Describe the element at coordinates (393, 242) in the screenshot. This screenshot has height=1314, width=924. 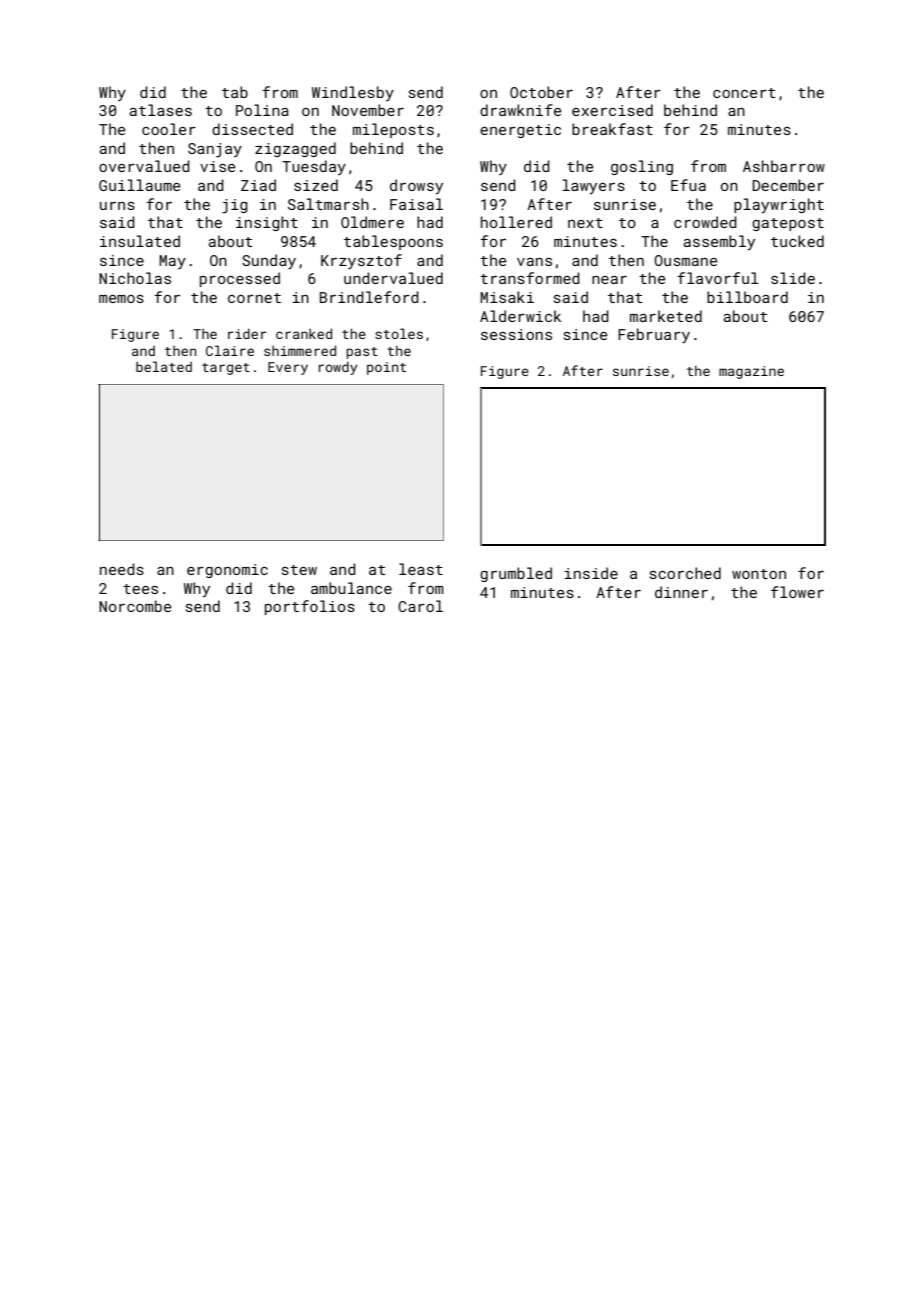
I see `tablespoons` at that location.
